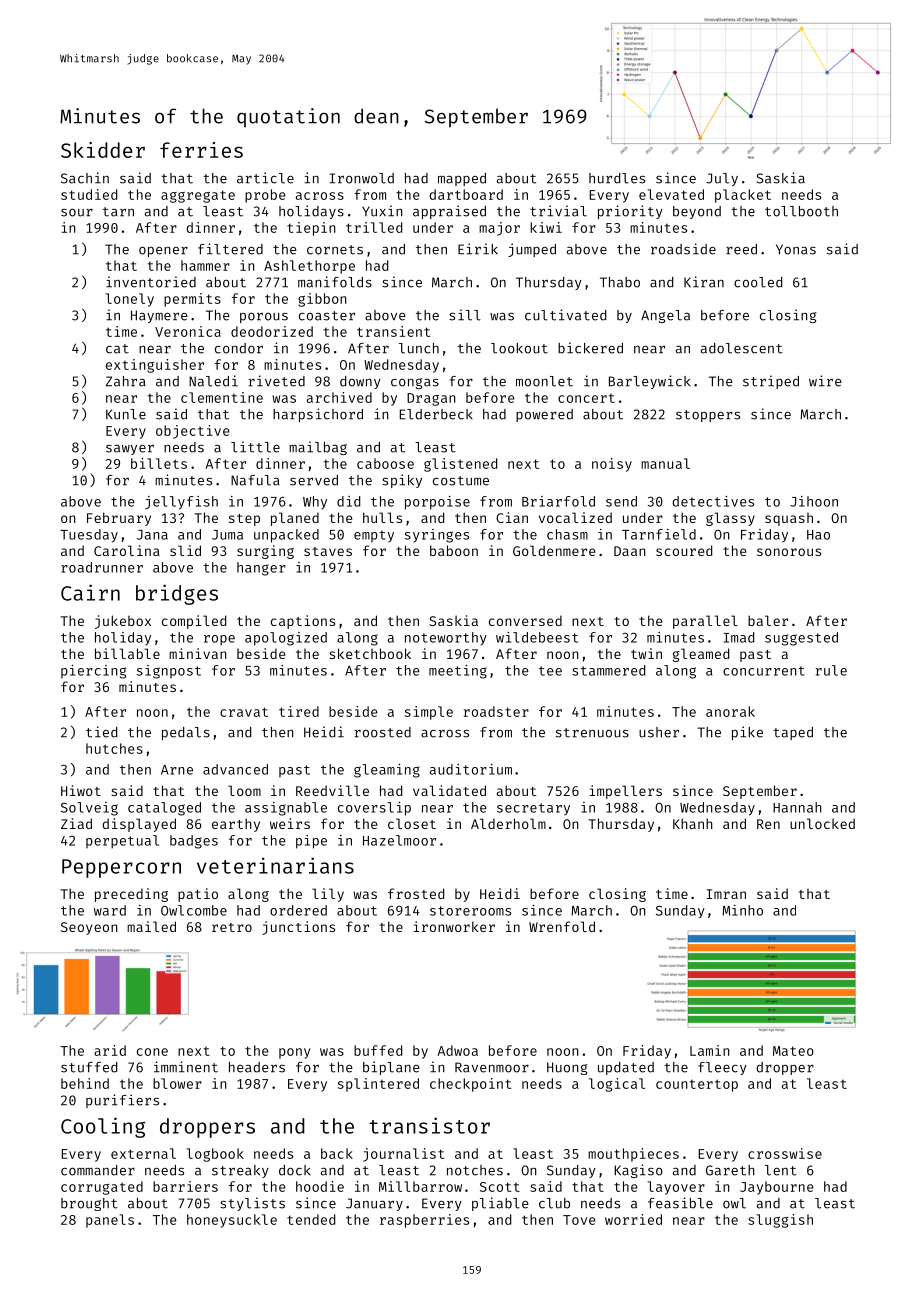  Describe the element at coordinates (579, 1220) in the page. I see `Tove` at that location.
